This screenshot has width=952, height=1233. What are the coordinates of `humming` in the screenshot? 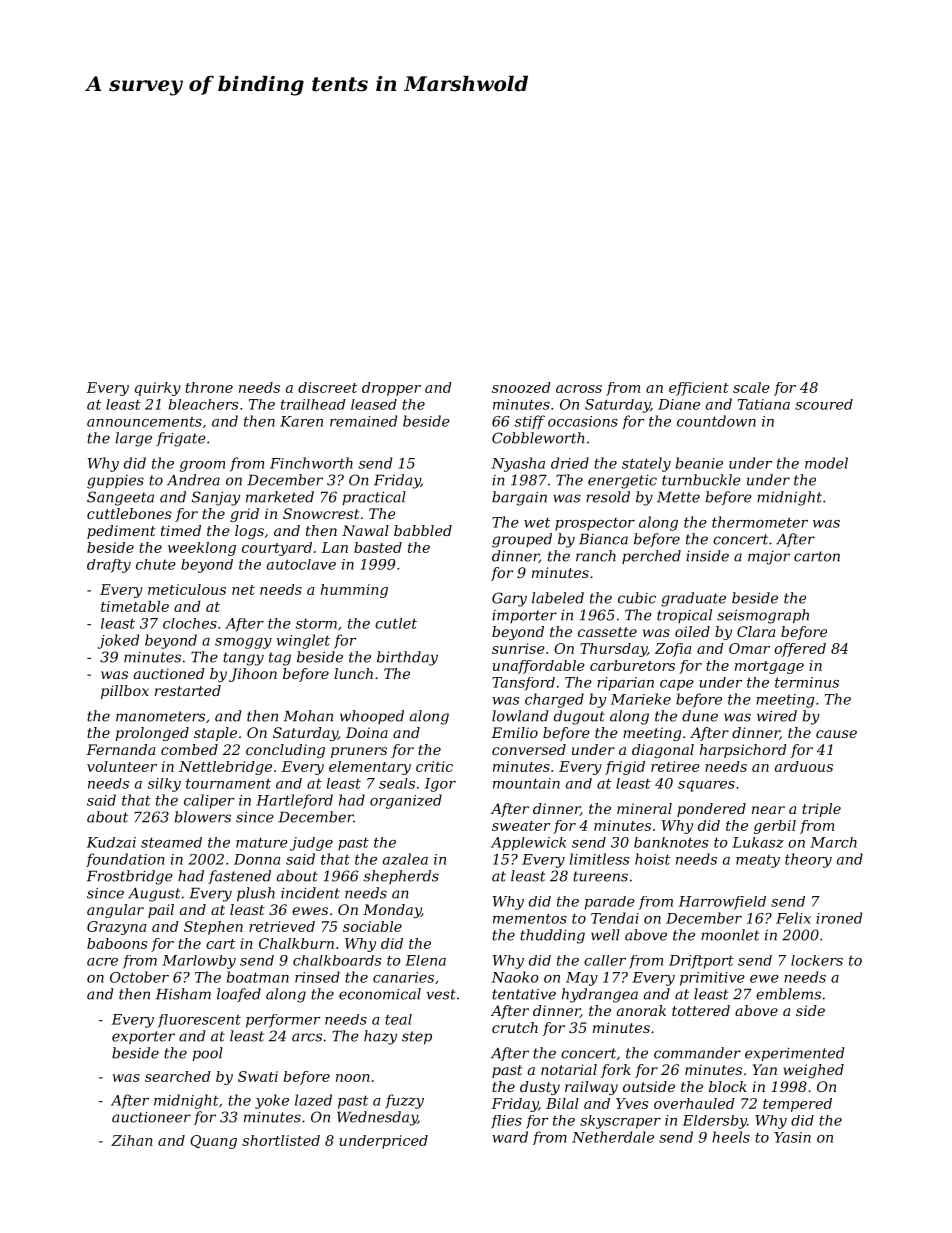 It's located at (354, 591).
